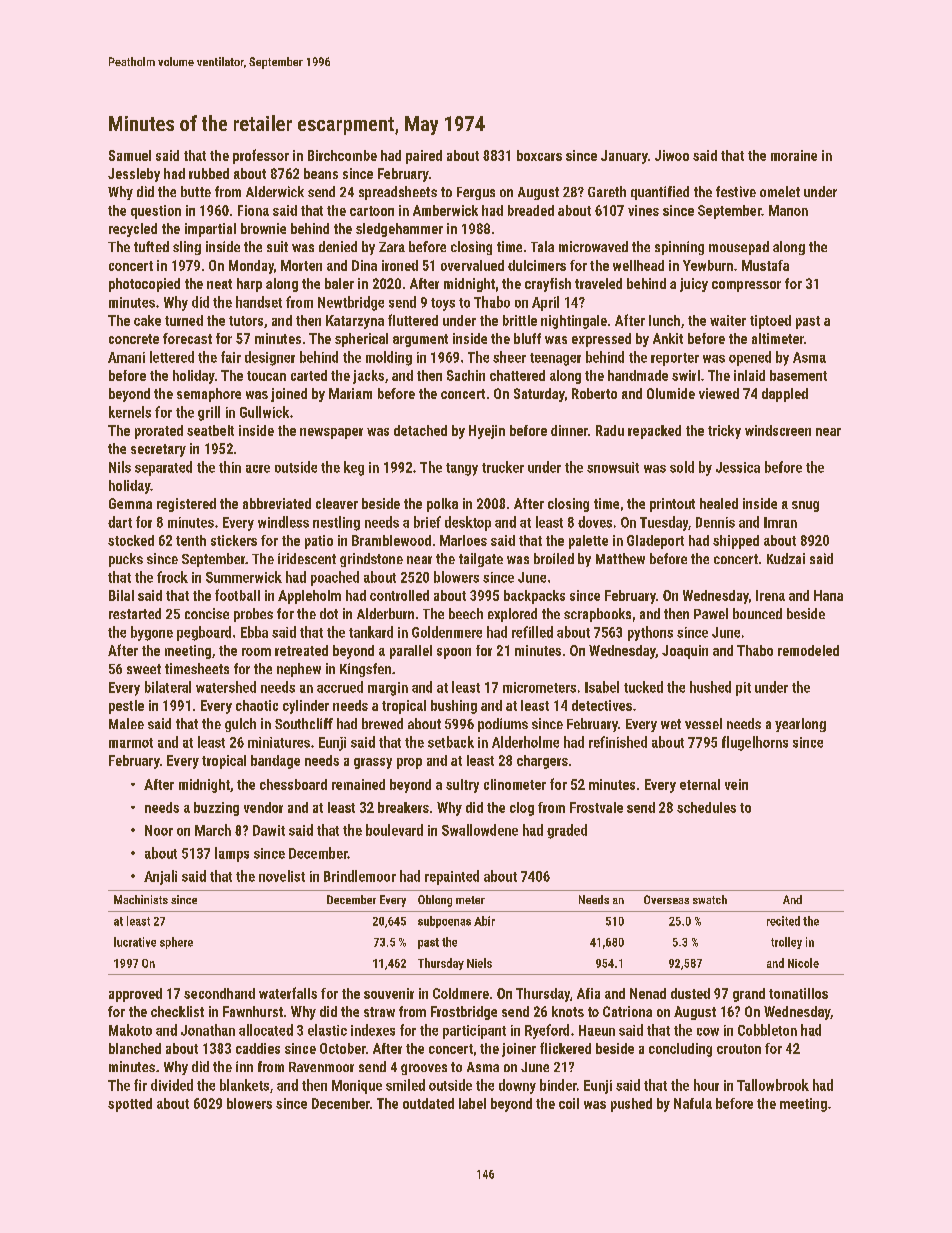 The height and width of the screenshot is (1233, 952). Describe the element at coordinates (534, 597) in the screenshot. I see `backpacks` at that location.
